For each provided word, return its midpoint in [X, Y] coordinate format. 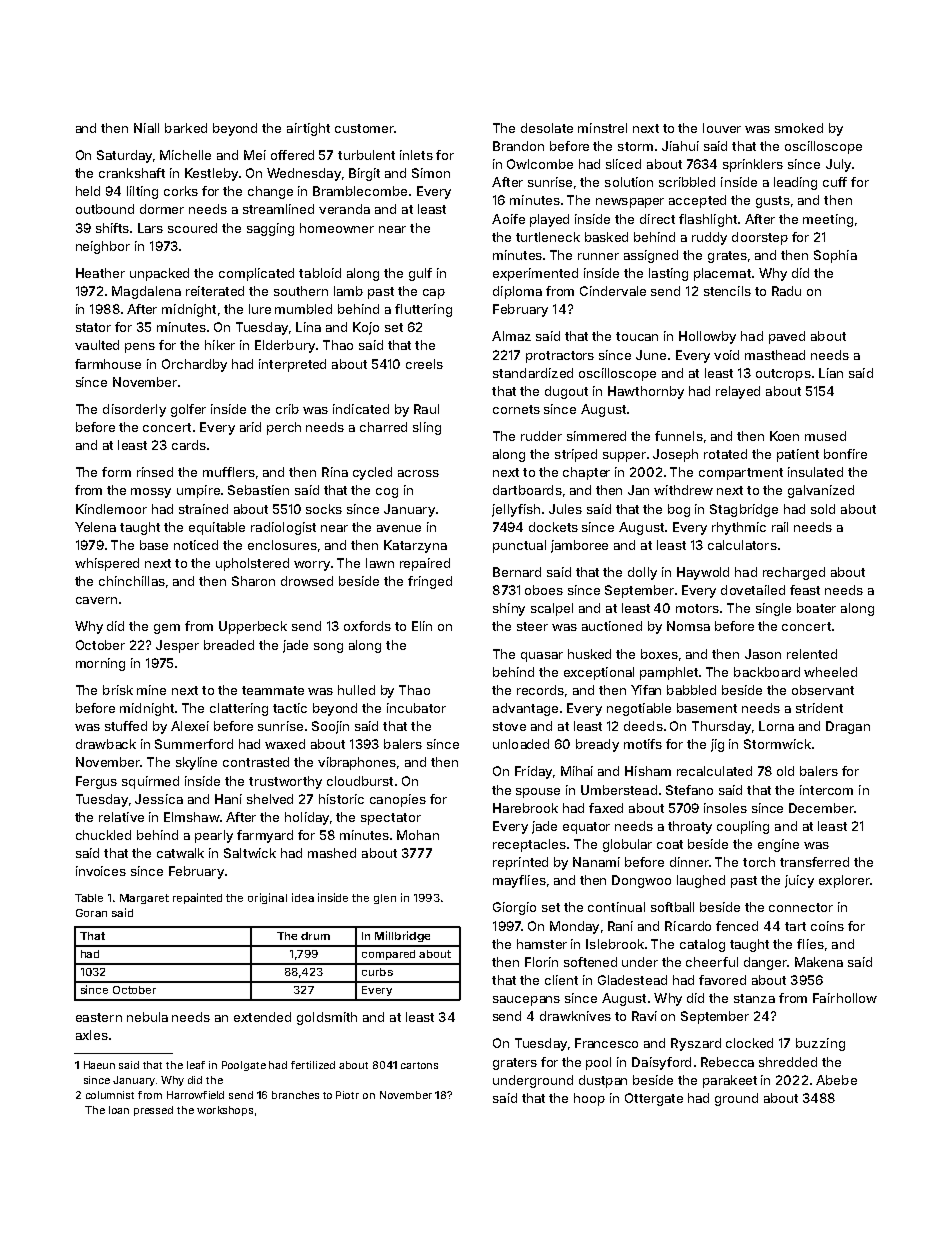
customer [364, 128]
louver [722, 128]
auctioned [612, 626]
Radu [786, 291]
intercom [826, 790]
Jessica [159, 799]
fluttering [423, 310]
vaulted [97, 345]
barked [186, 128]
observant [823, 690]
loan [119, 1110]
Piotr [347, 1095]
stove [509, 726]
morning [100, 664]
